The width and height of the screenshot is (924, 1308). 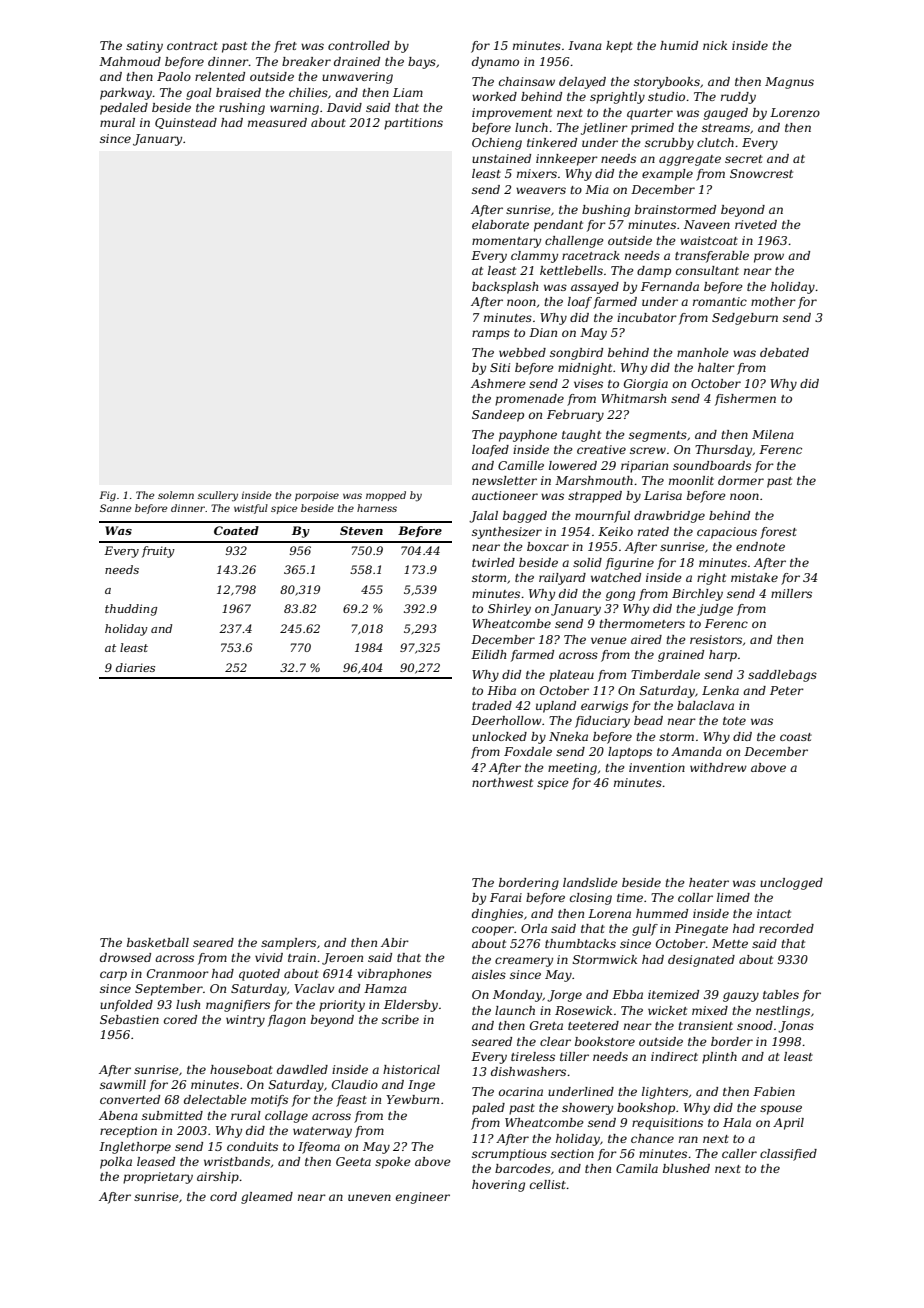 I want to click on proprietary, so click(x=158, y=1178).
